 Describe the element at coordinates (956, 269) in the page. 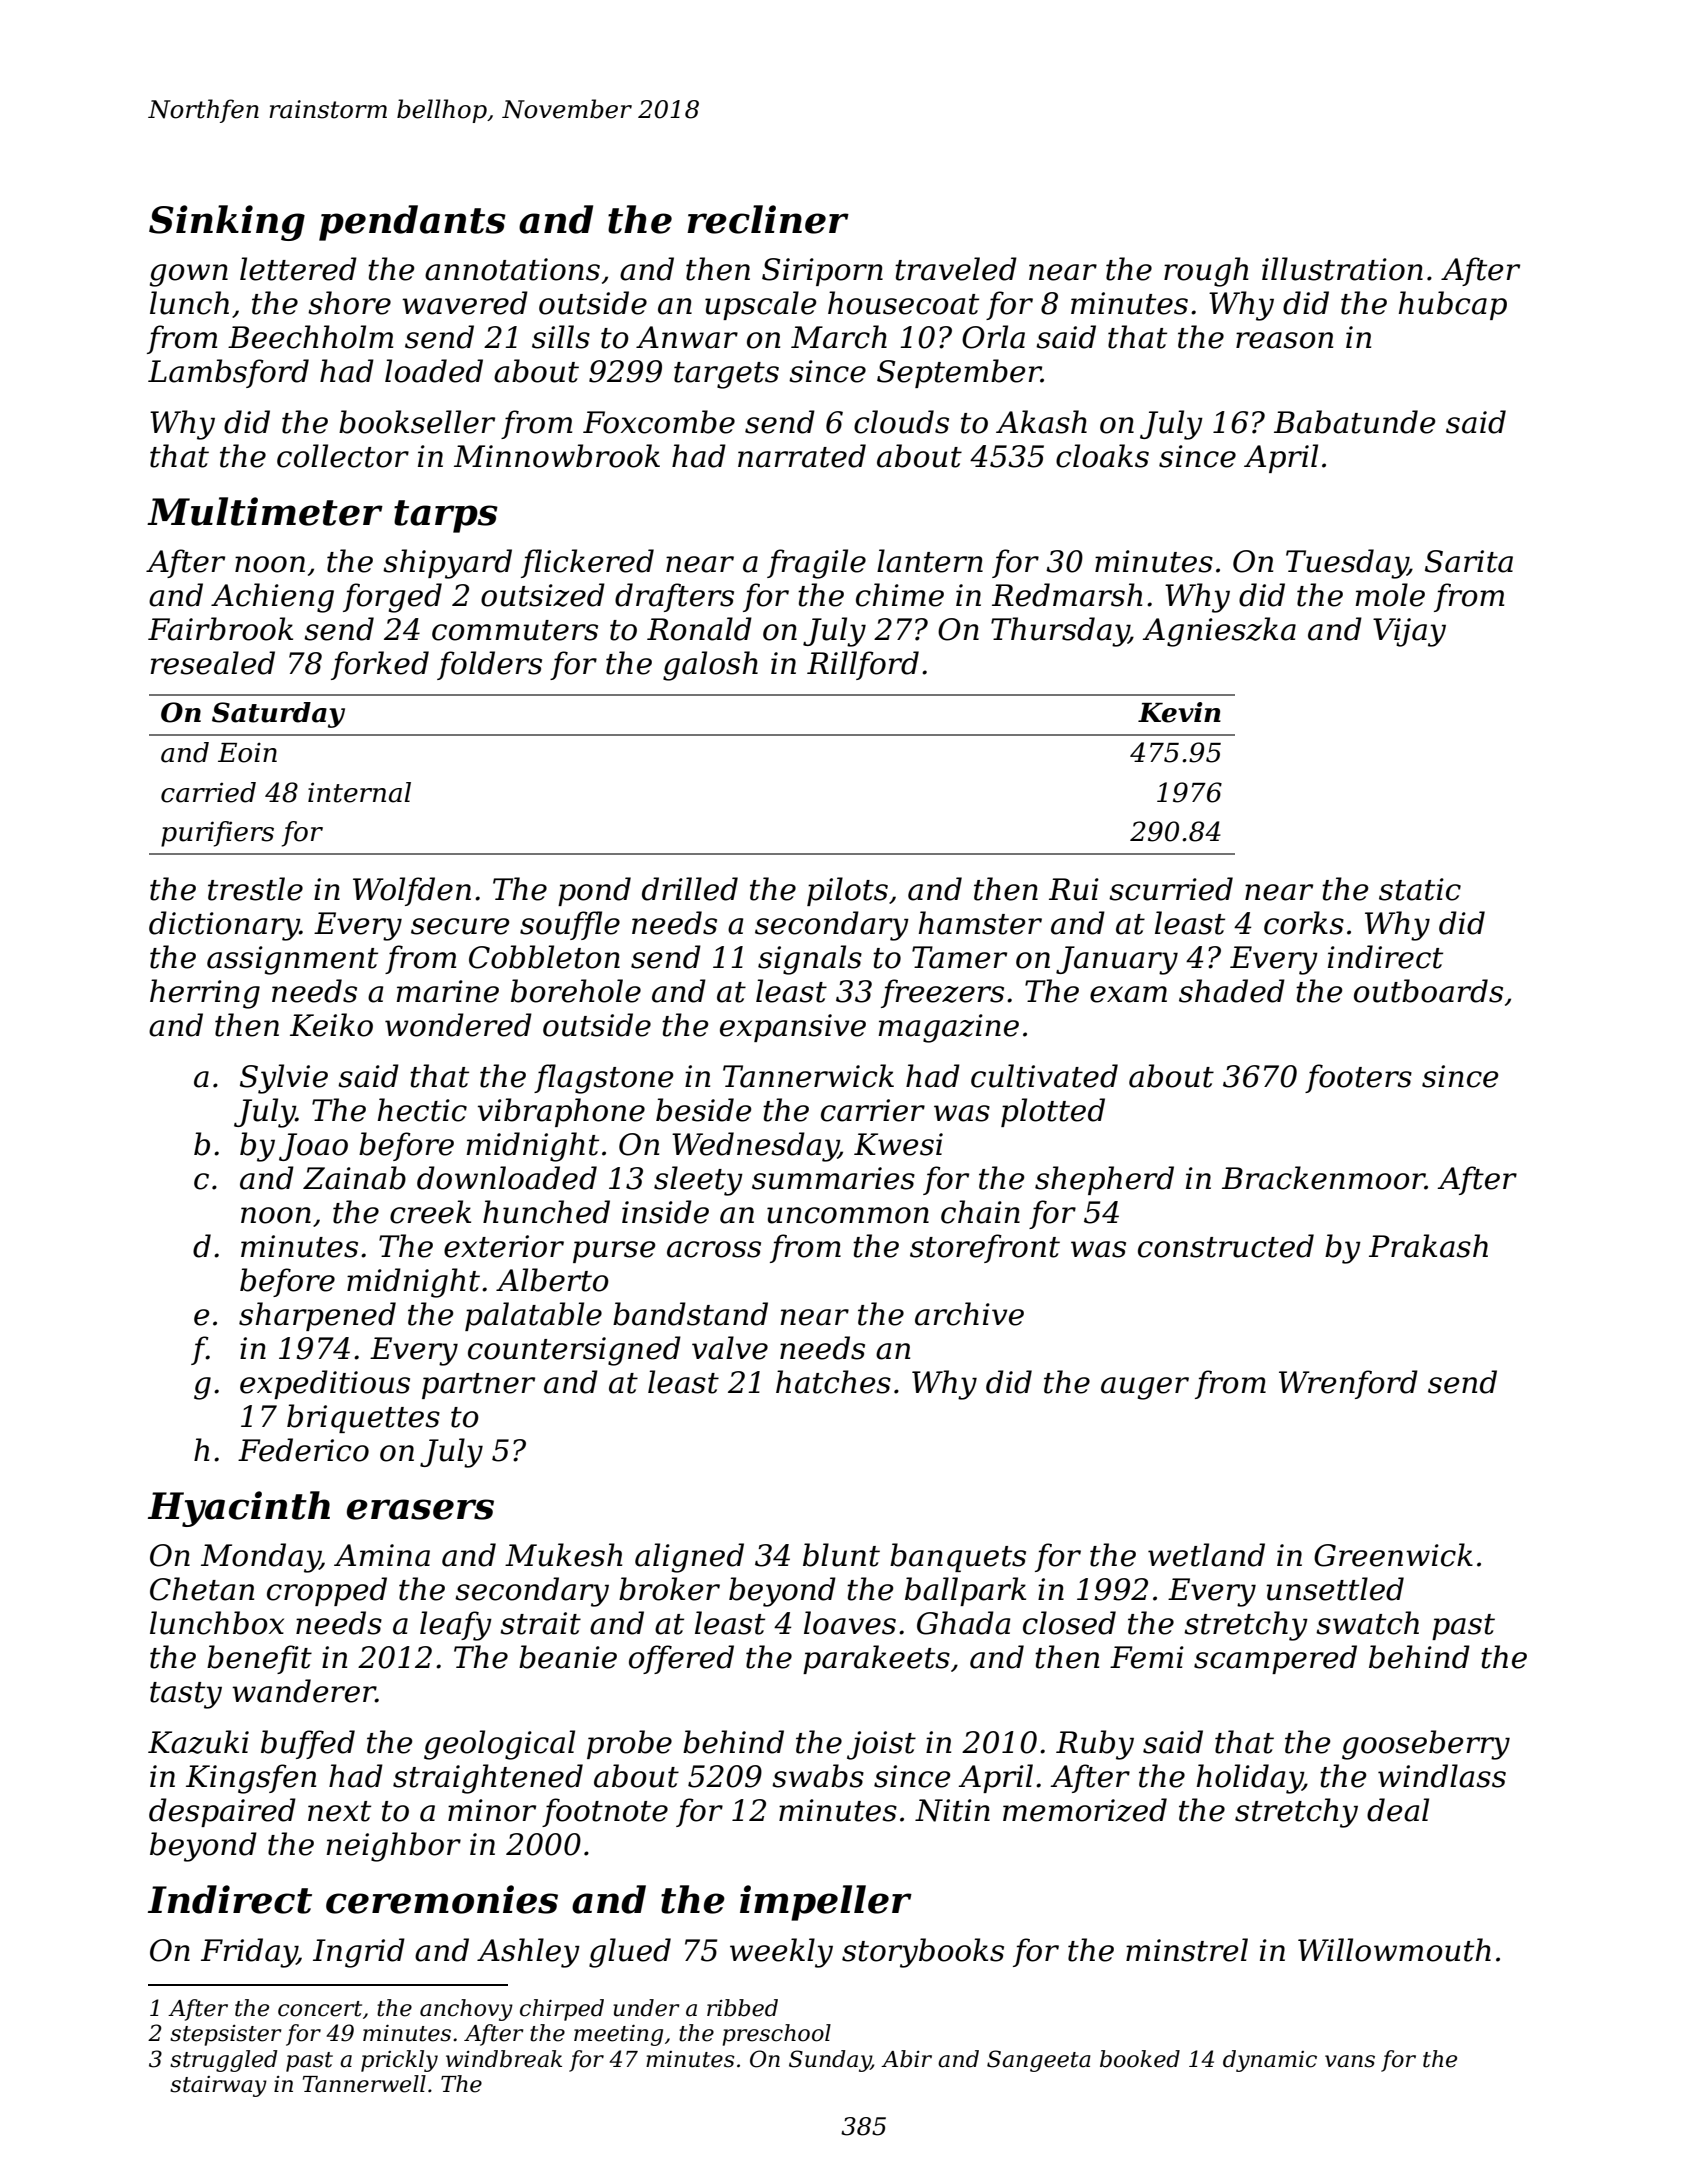

I see `traveled` at that location.
